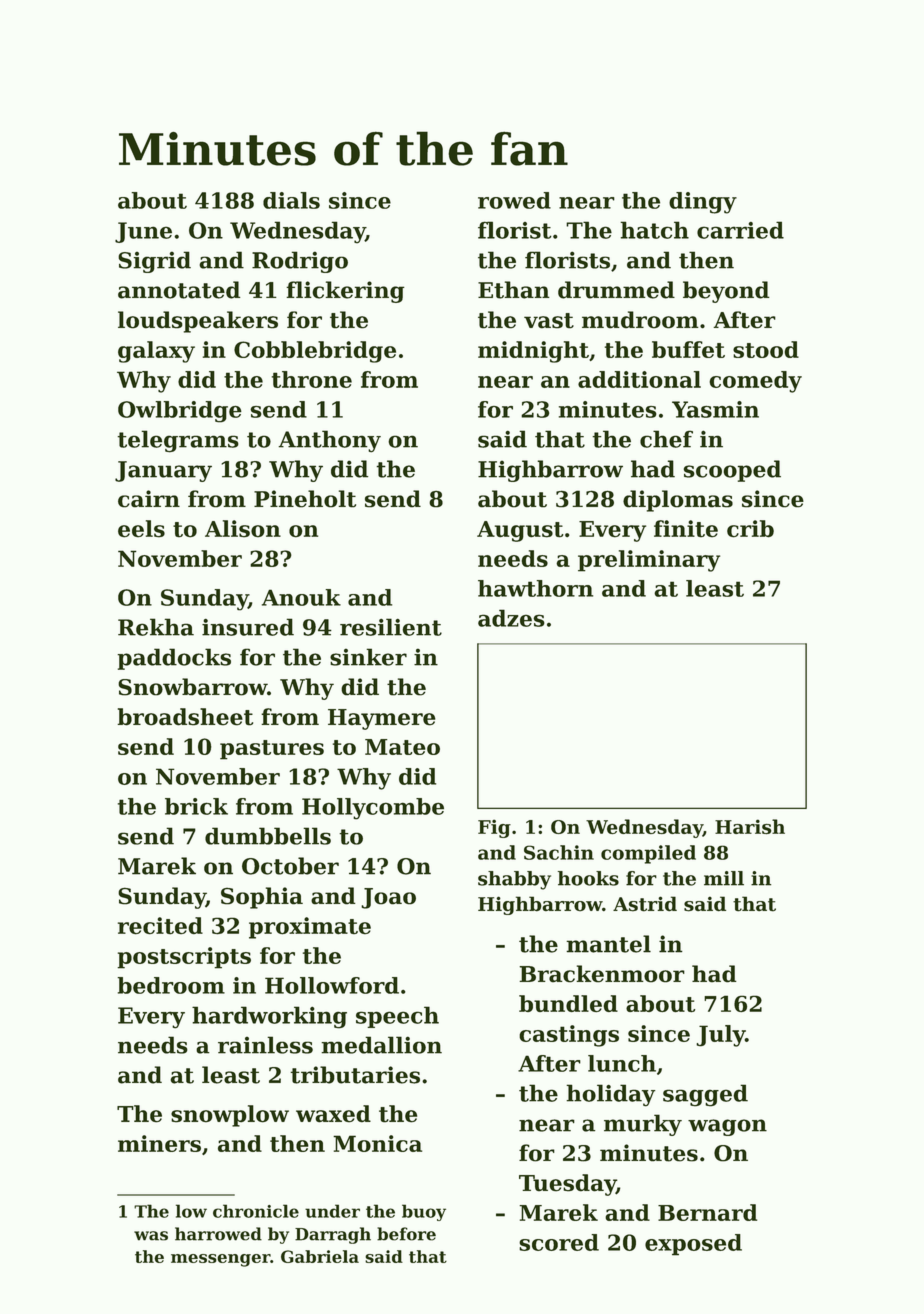 The image size is (924, 1314). What do you see at coordinates (230, 1116) in the page?
I see `snowplow` at bounding box center [230, 1116].
